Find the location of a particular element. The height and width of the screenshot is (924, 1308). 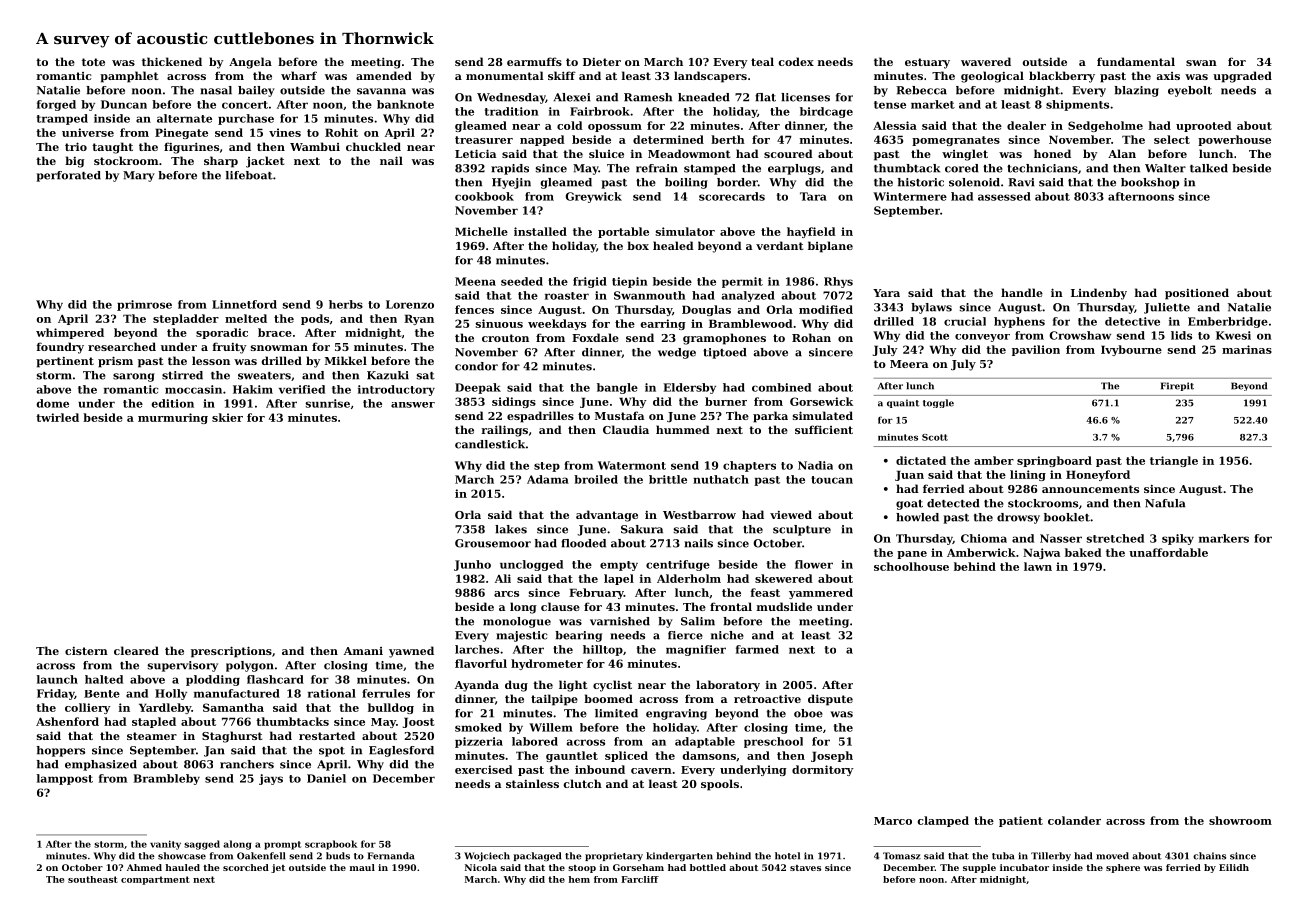

murmuring is located at coordinates (173, 418).
